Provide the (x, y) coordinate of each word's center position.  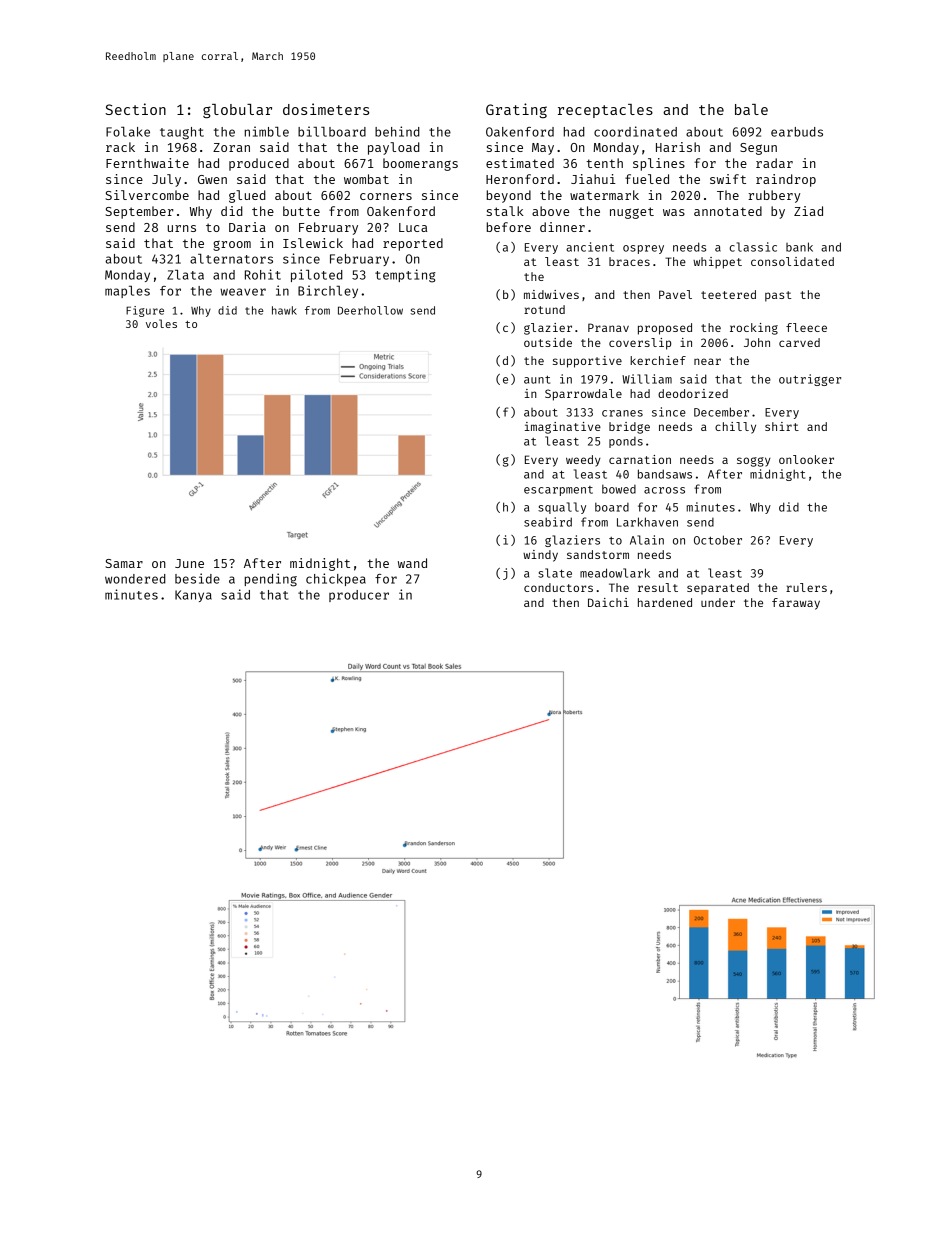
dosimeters (326, 109)
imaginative (563, 428)
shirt (782, 426)
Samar (124, 563)
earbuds (797, 132)
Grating (516, 110)
